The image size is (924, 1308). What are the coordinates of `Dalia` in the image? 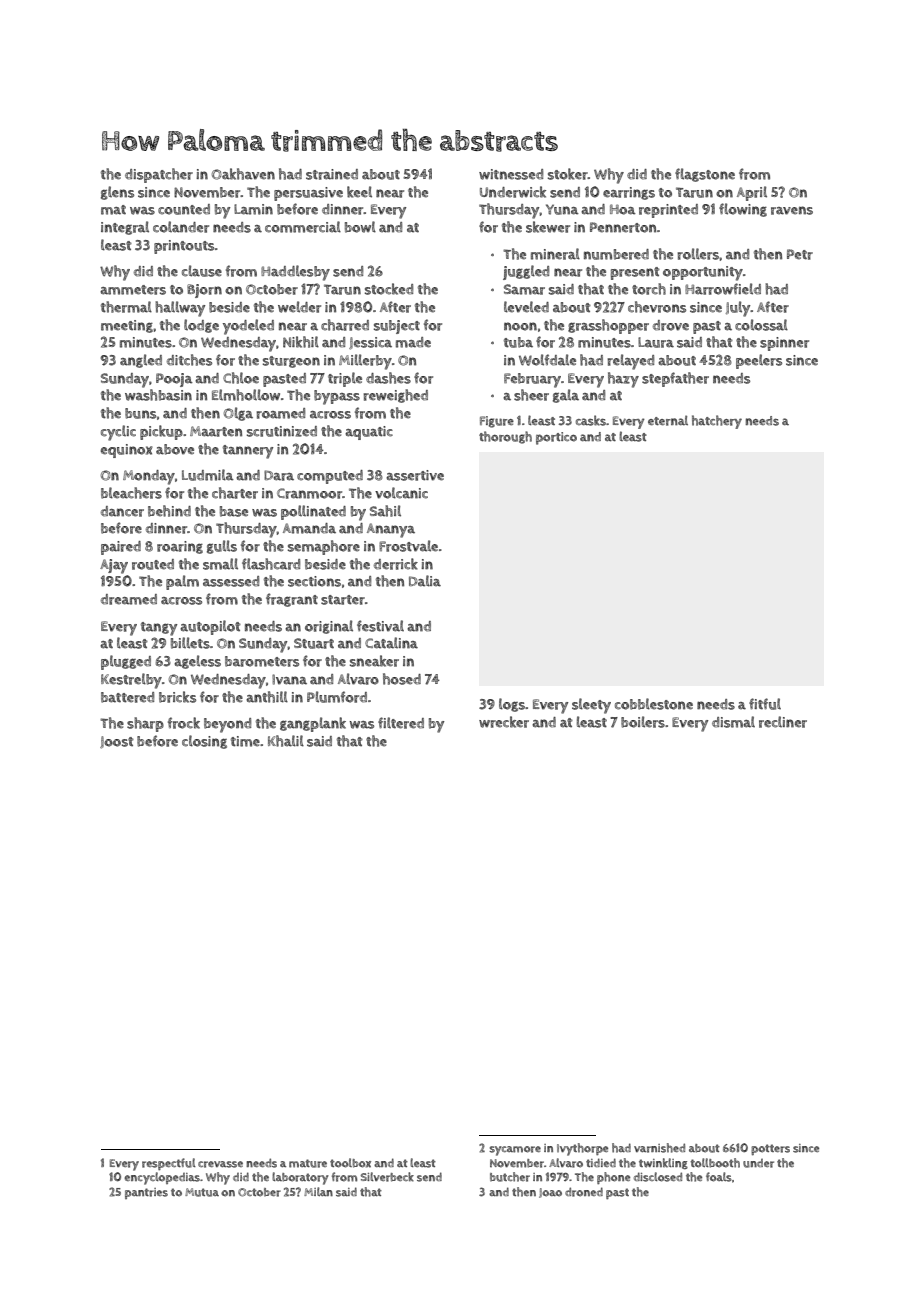 It's located at (425, 581).
